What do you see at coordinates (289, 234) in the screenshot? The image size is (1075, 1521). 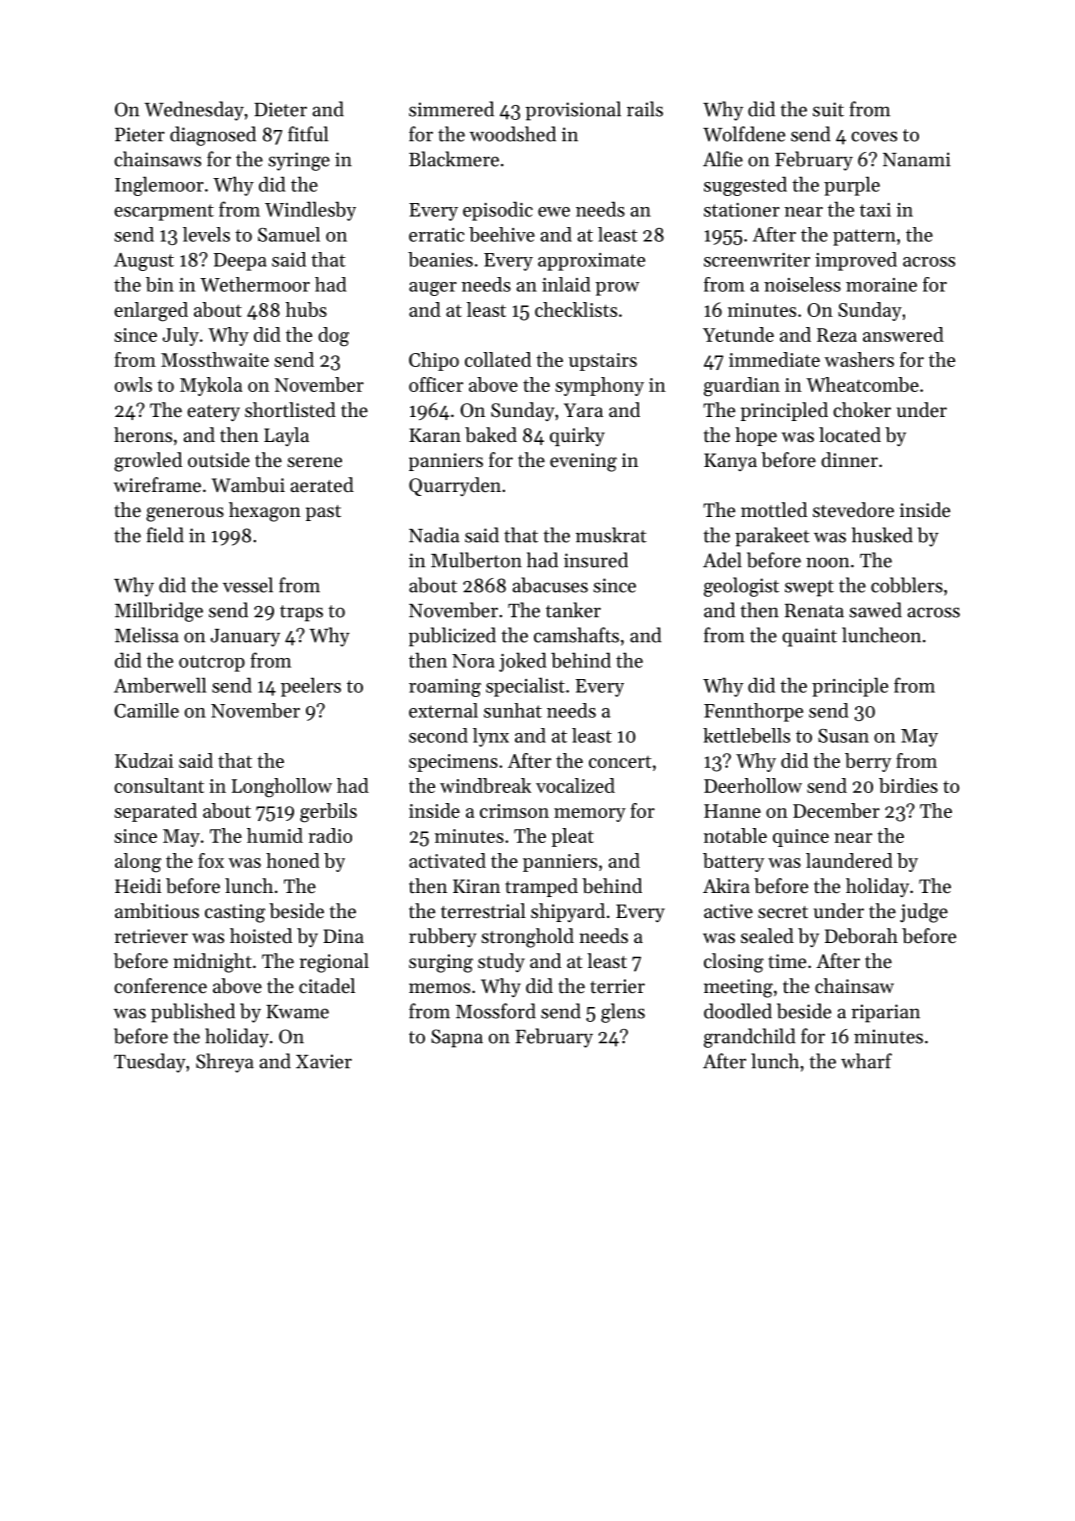 I see `Samuel` at bounding box center [289, 234].
